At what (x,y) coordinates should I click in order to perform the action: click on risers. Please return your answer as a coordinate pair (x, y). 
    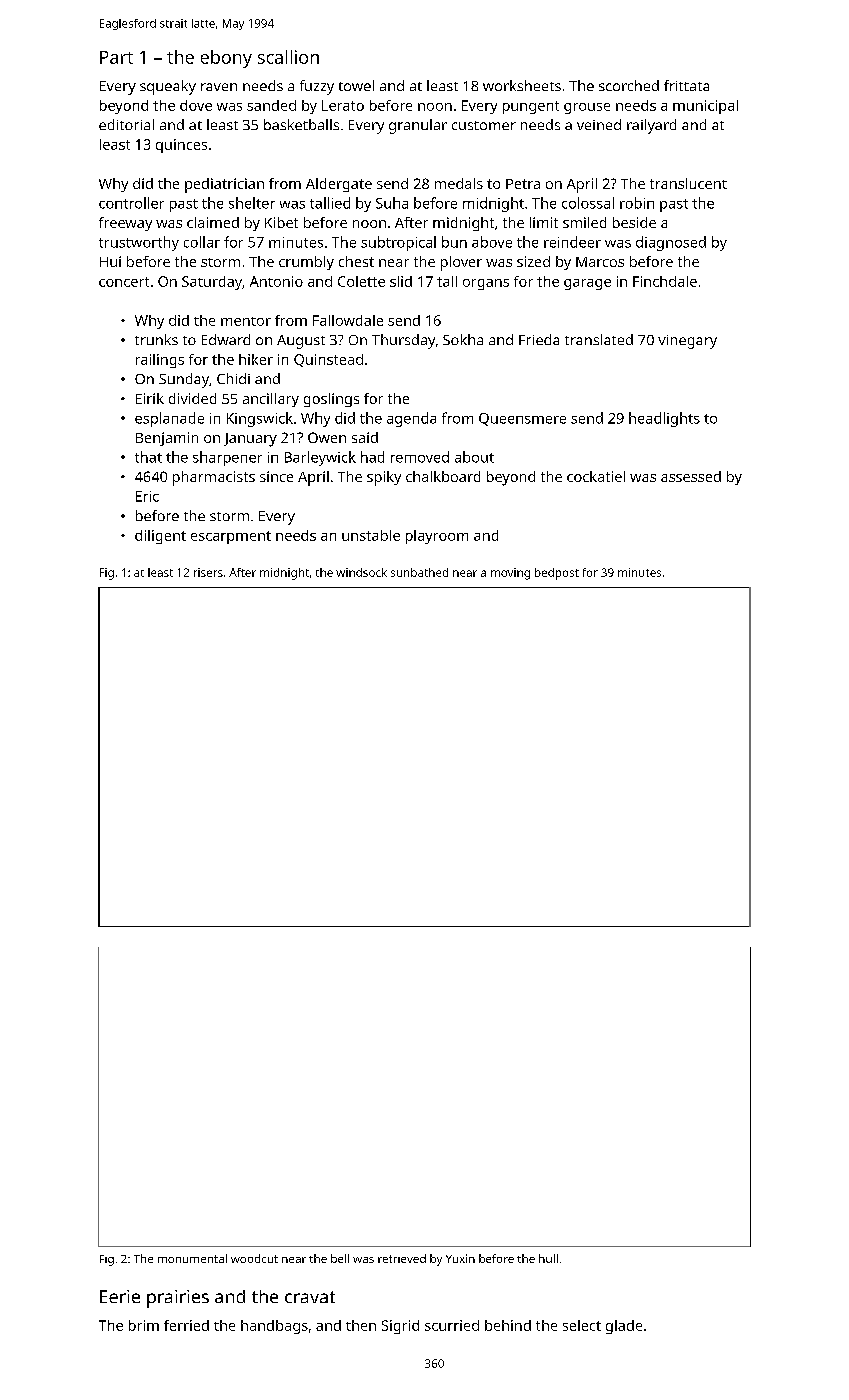
    Looking at the image, I should click on (208, 572).
